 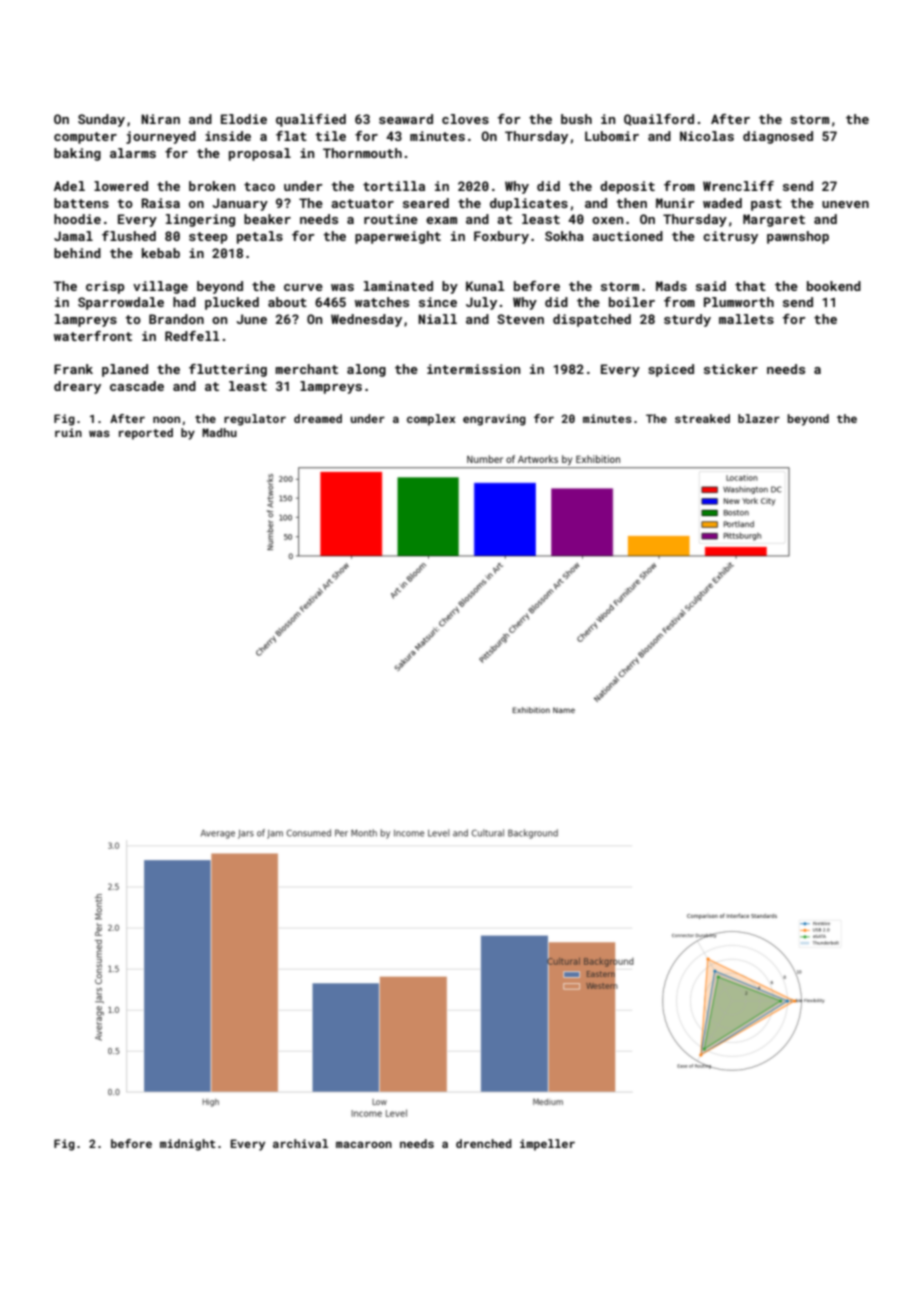 I want to click on midnight, so click(x=188, y=1145).
